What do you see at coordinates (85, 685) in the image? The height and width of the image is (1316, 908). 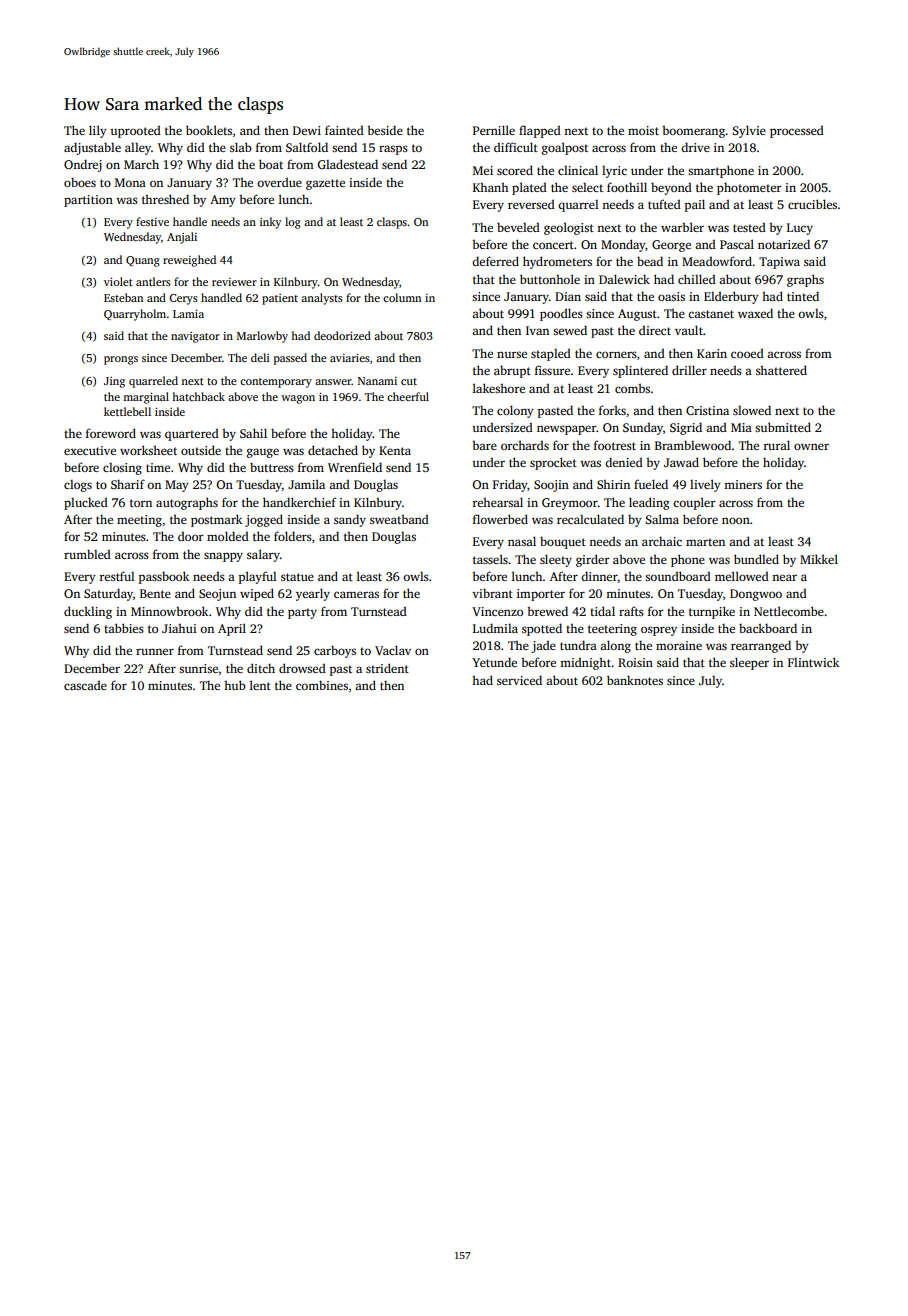 I see `cascade` at bounding box center [85, 685].
